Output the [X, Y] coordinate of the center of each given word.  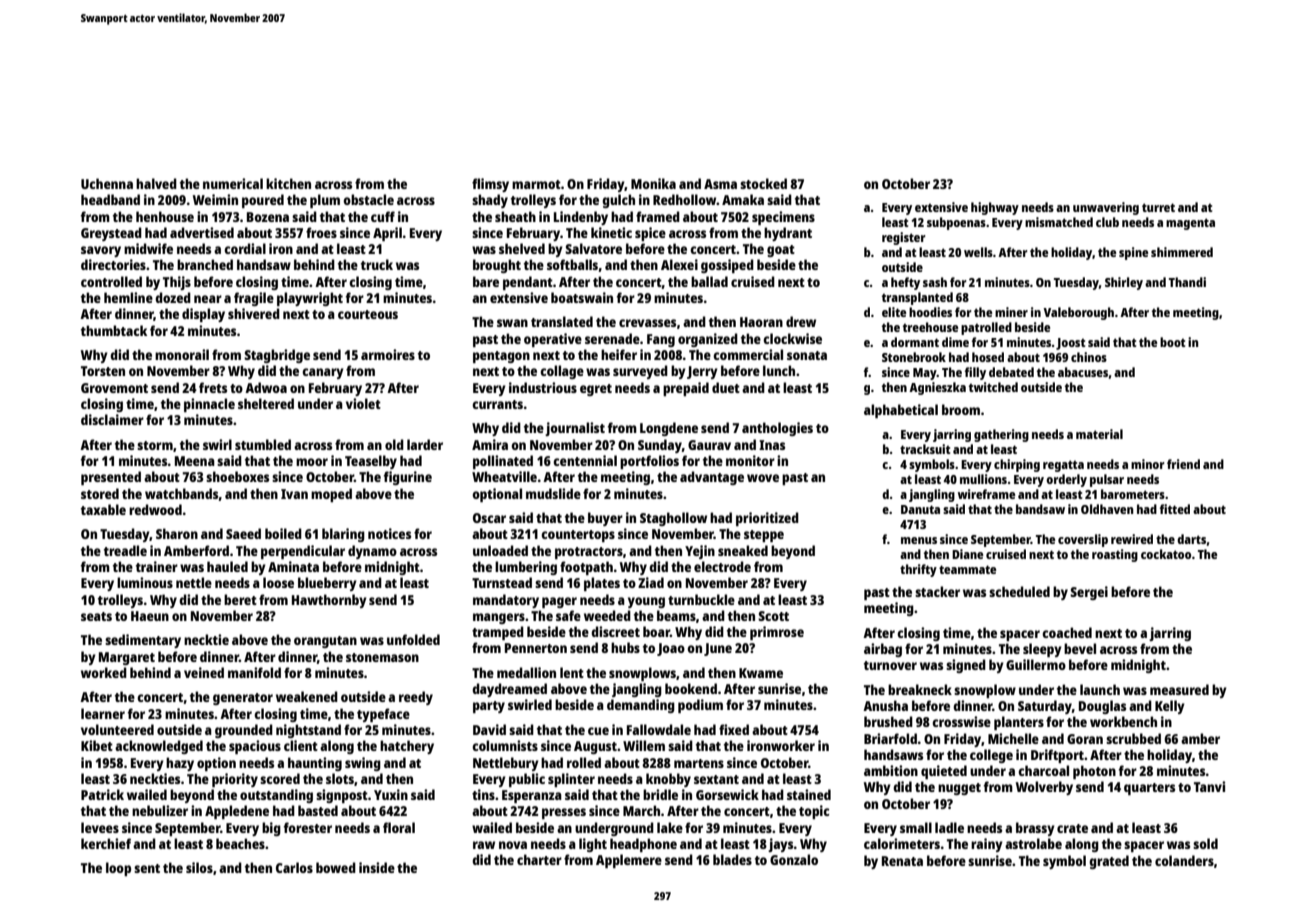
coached [1067, 632]
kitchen [288, 183]
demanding [641, 706]
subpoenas [956, 223]
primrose [777, 633]
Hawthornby [329, 601]
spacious [255, 747]
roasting [1115, 555]
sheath [515, 216]
